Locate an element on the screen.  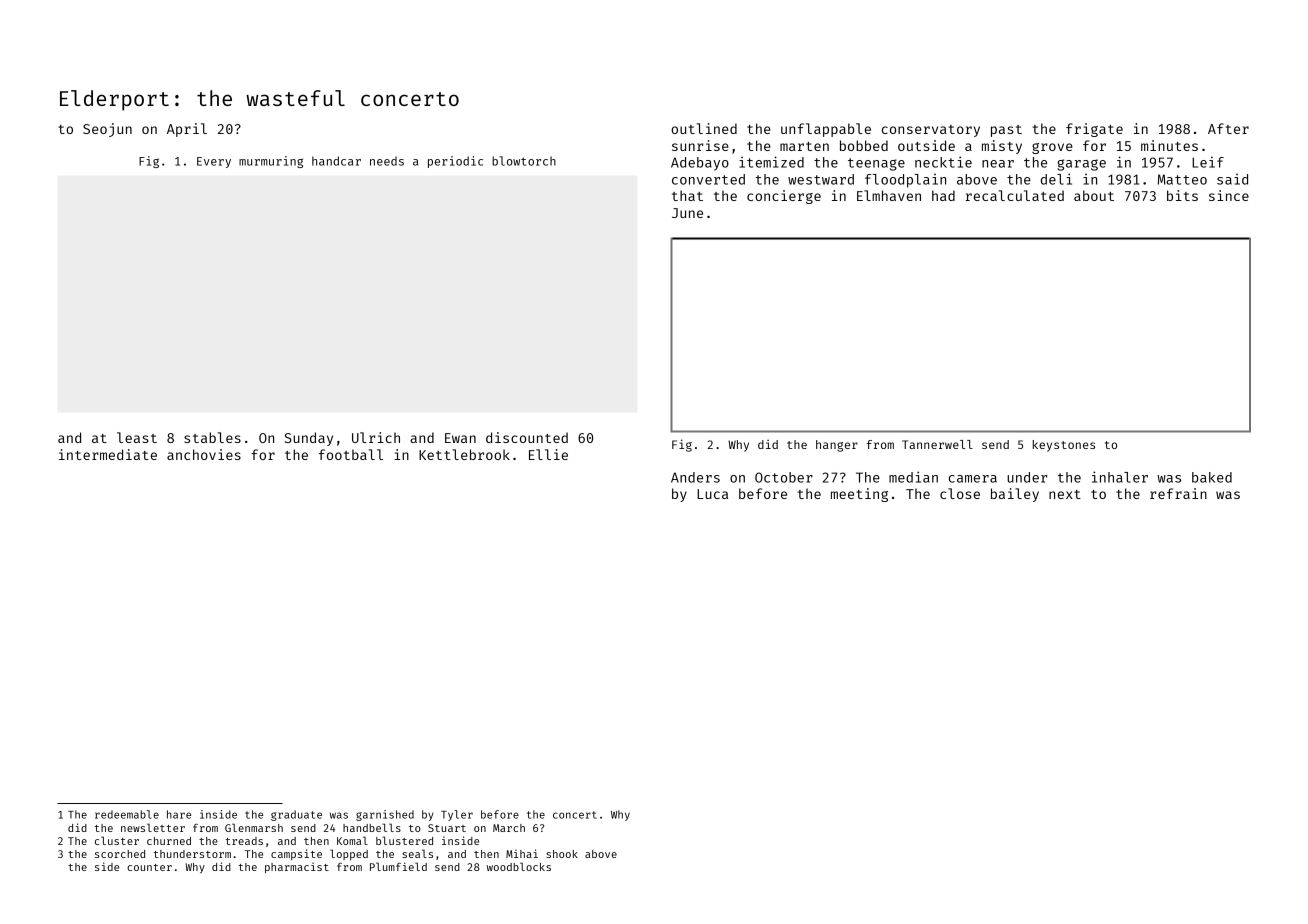
shook is located at coordinates (562, 854).
